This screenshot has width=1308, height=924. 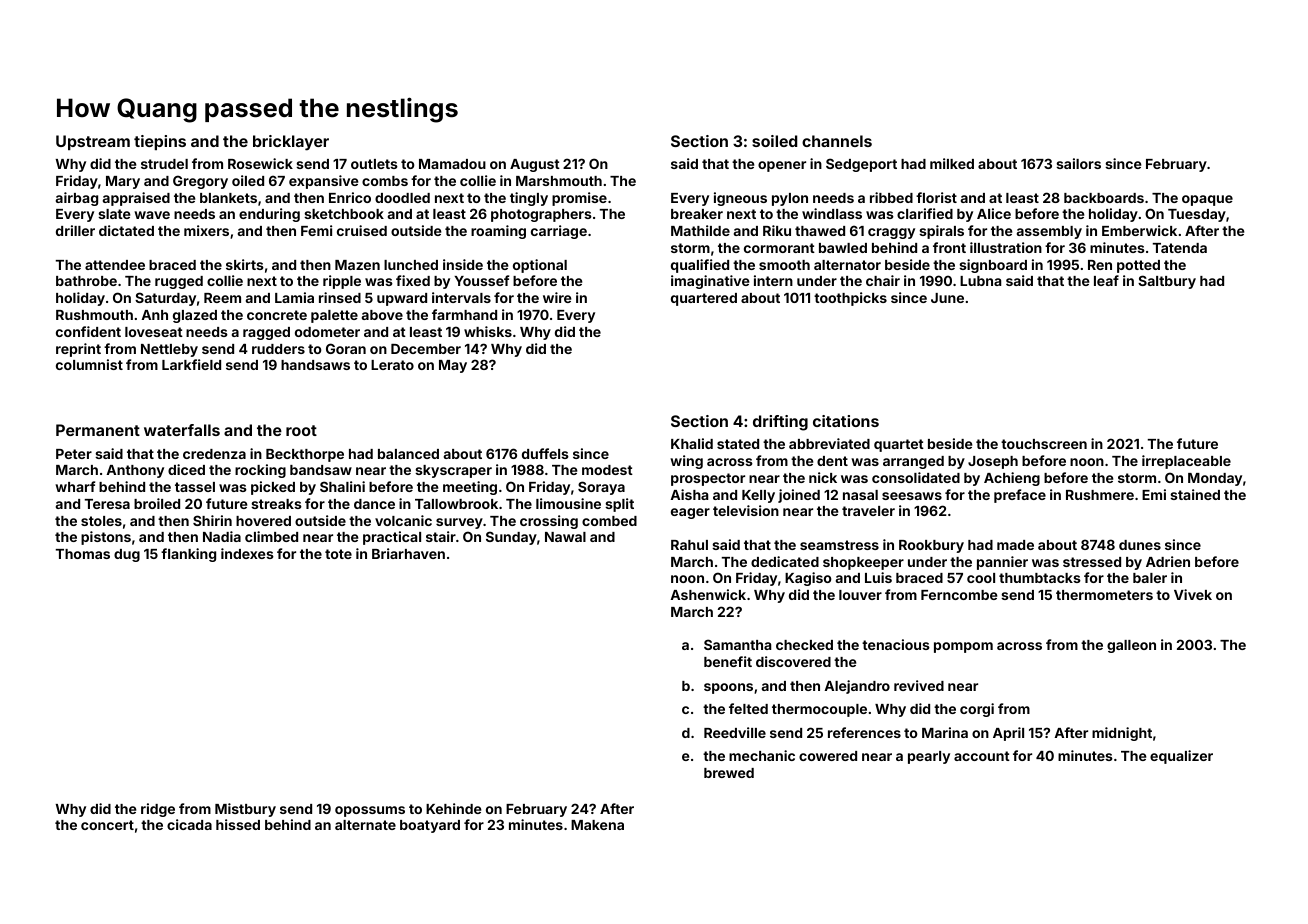 What do you see at coordinates (430, 826) in the screenshot?
I see `boatyard` at bounding box center [430, 826].
